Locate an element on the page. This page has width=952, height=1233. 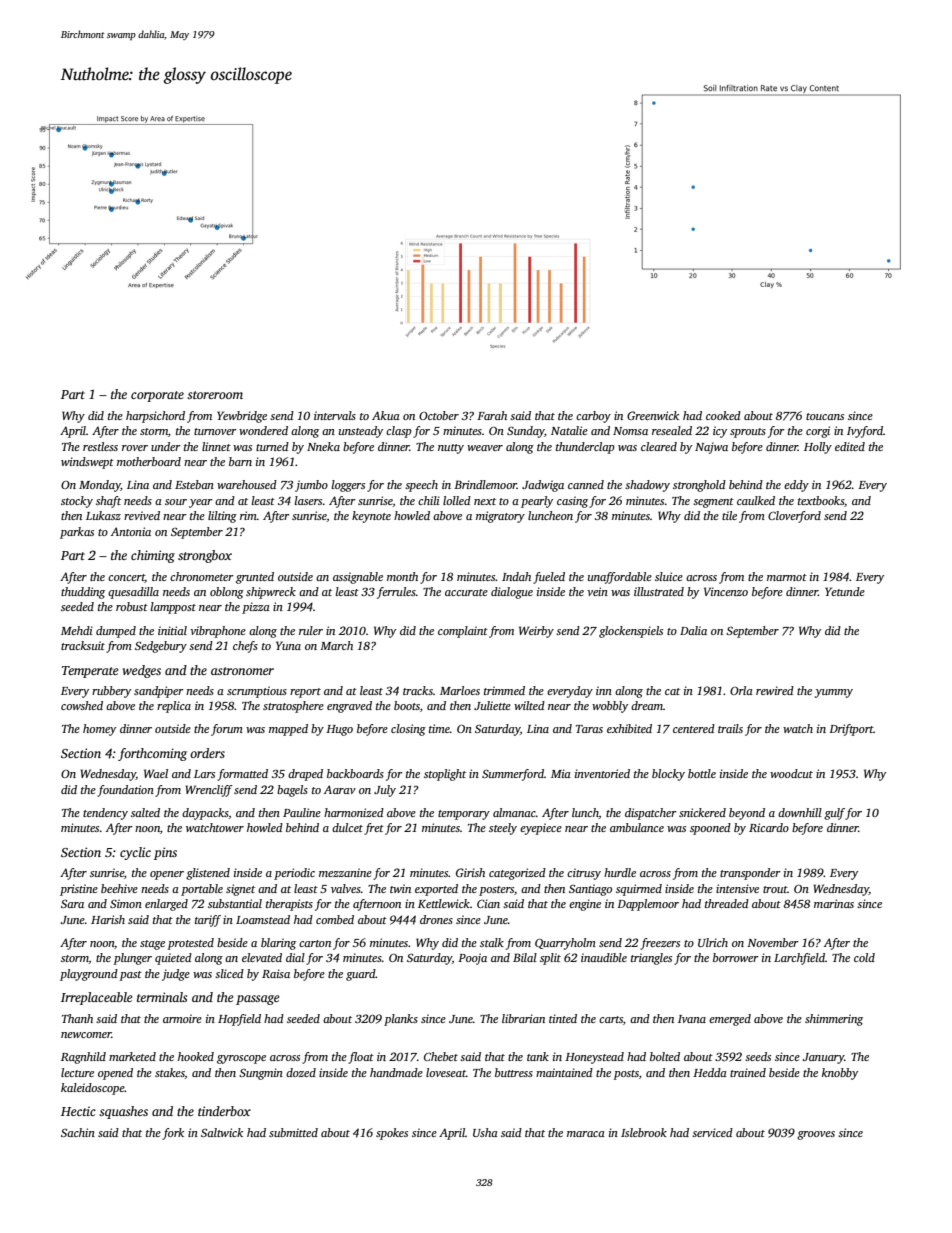
borrower is located at coordinates (736, 957).
